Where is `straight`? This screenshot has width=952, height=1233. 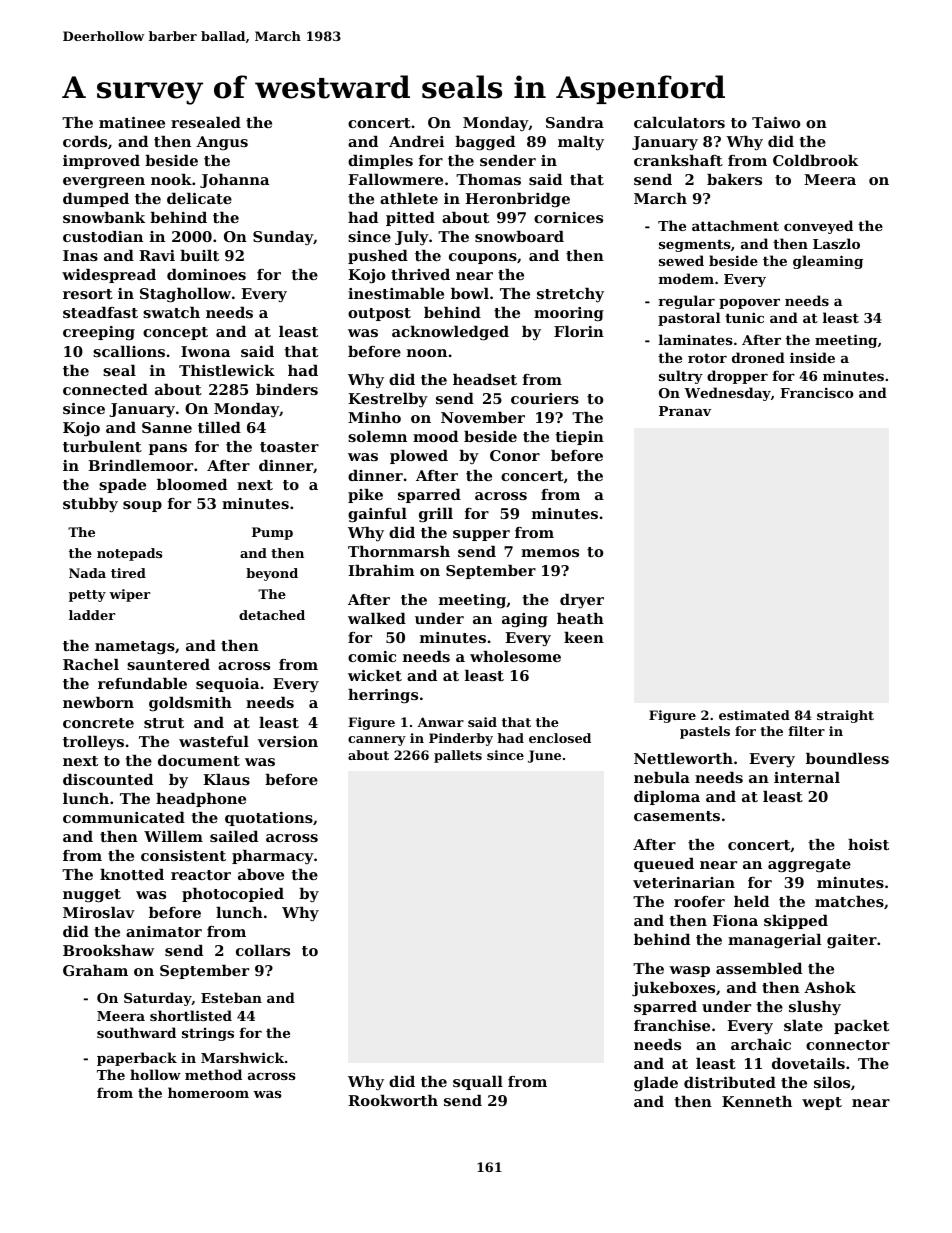 straight is located at coordinates (845, 716).
